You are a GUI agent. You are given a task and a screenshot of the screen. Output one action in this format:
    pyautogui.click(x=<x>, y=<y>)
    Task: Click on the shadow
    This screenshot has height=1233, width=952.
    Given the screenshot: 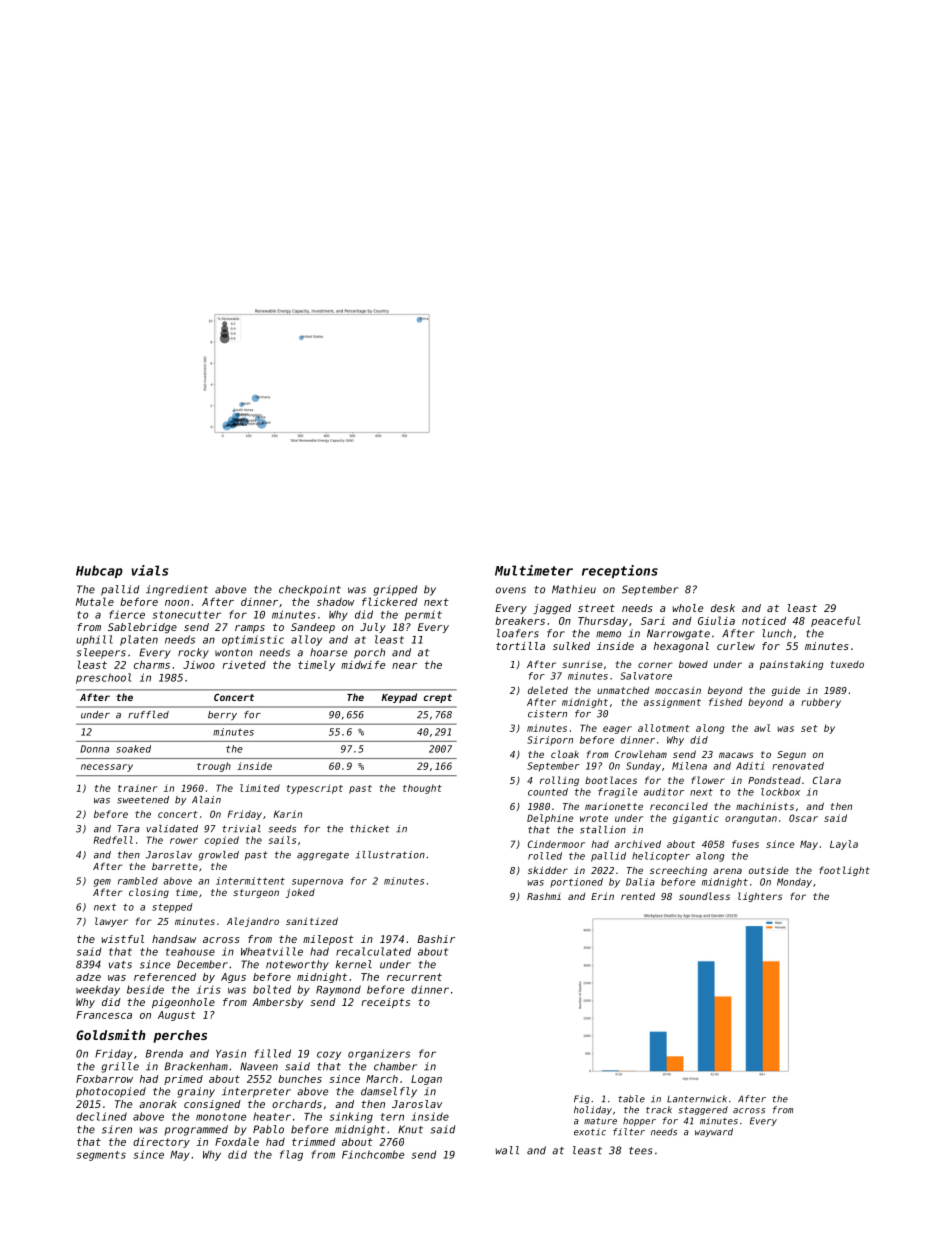 What is the action you would take?
    pyautogui.click(x=336, y=602)
